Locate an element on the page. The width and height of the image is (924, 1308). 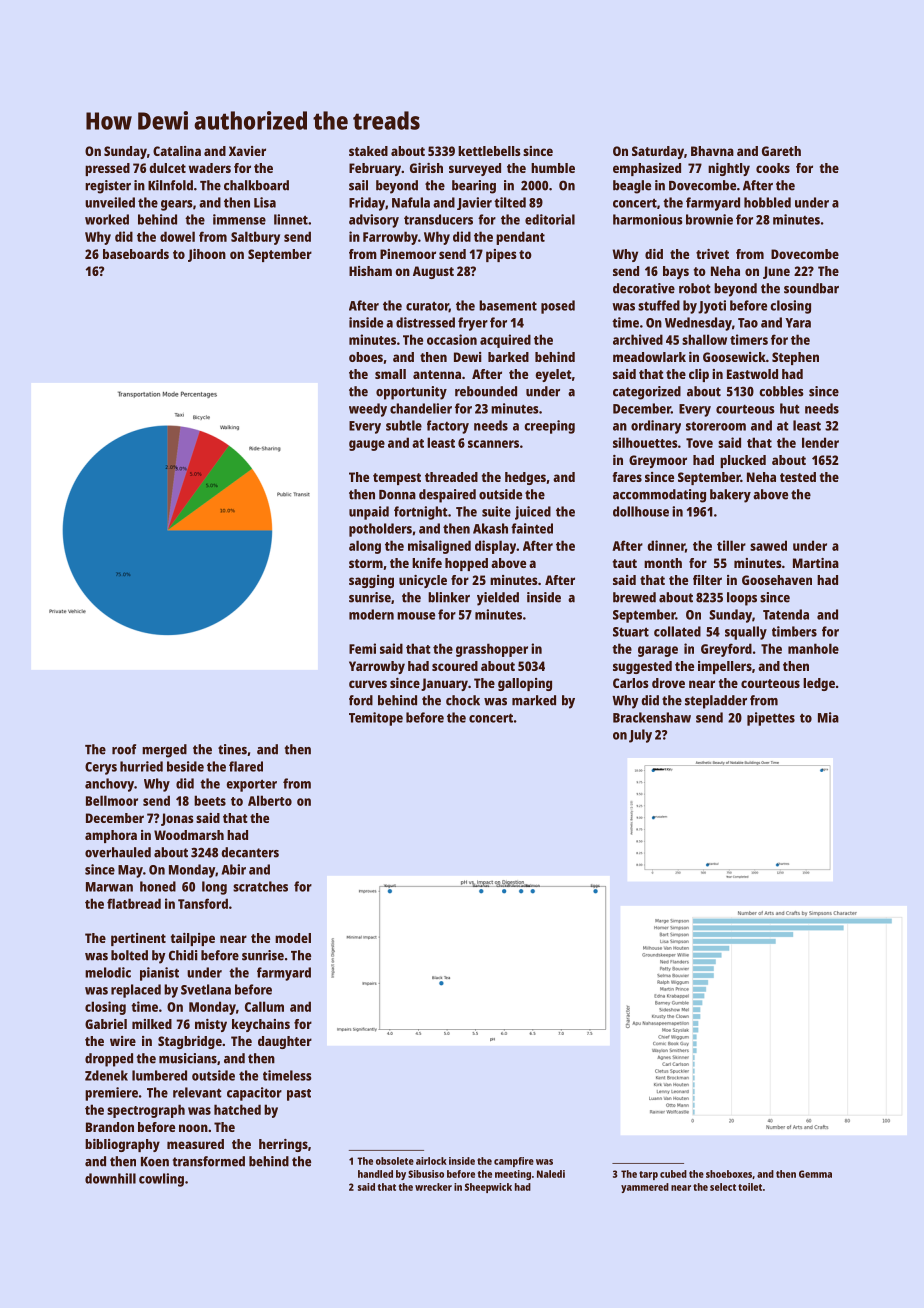
staked is located at coordinates (368, 151).
